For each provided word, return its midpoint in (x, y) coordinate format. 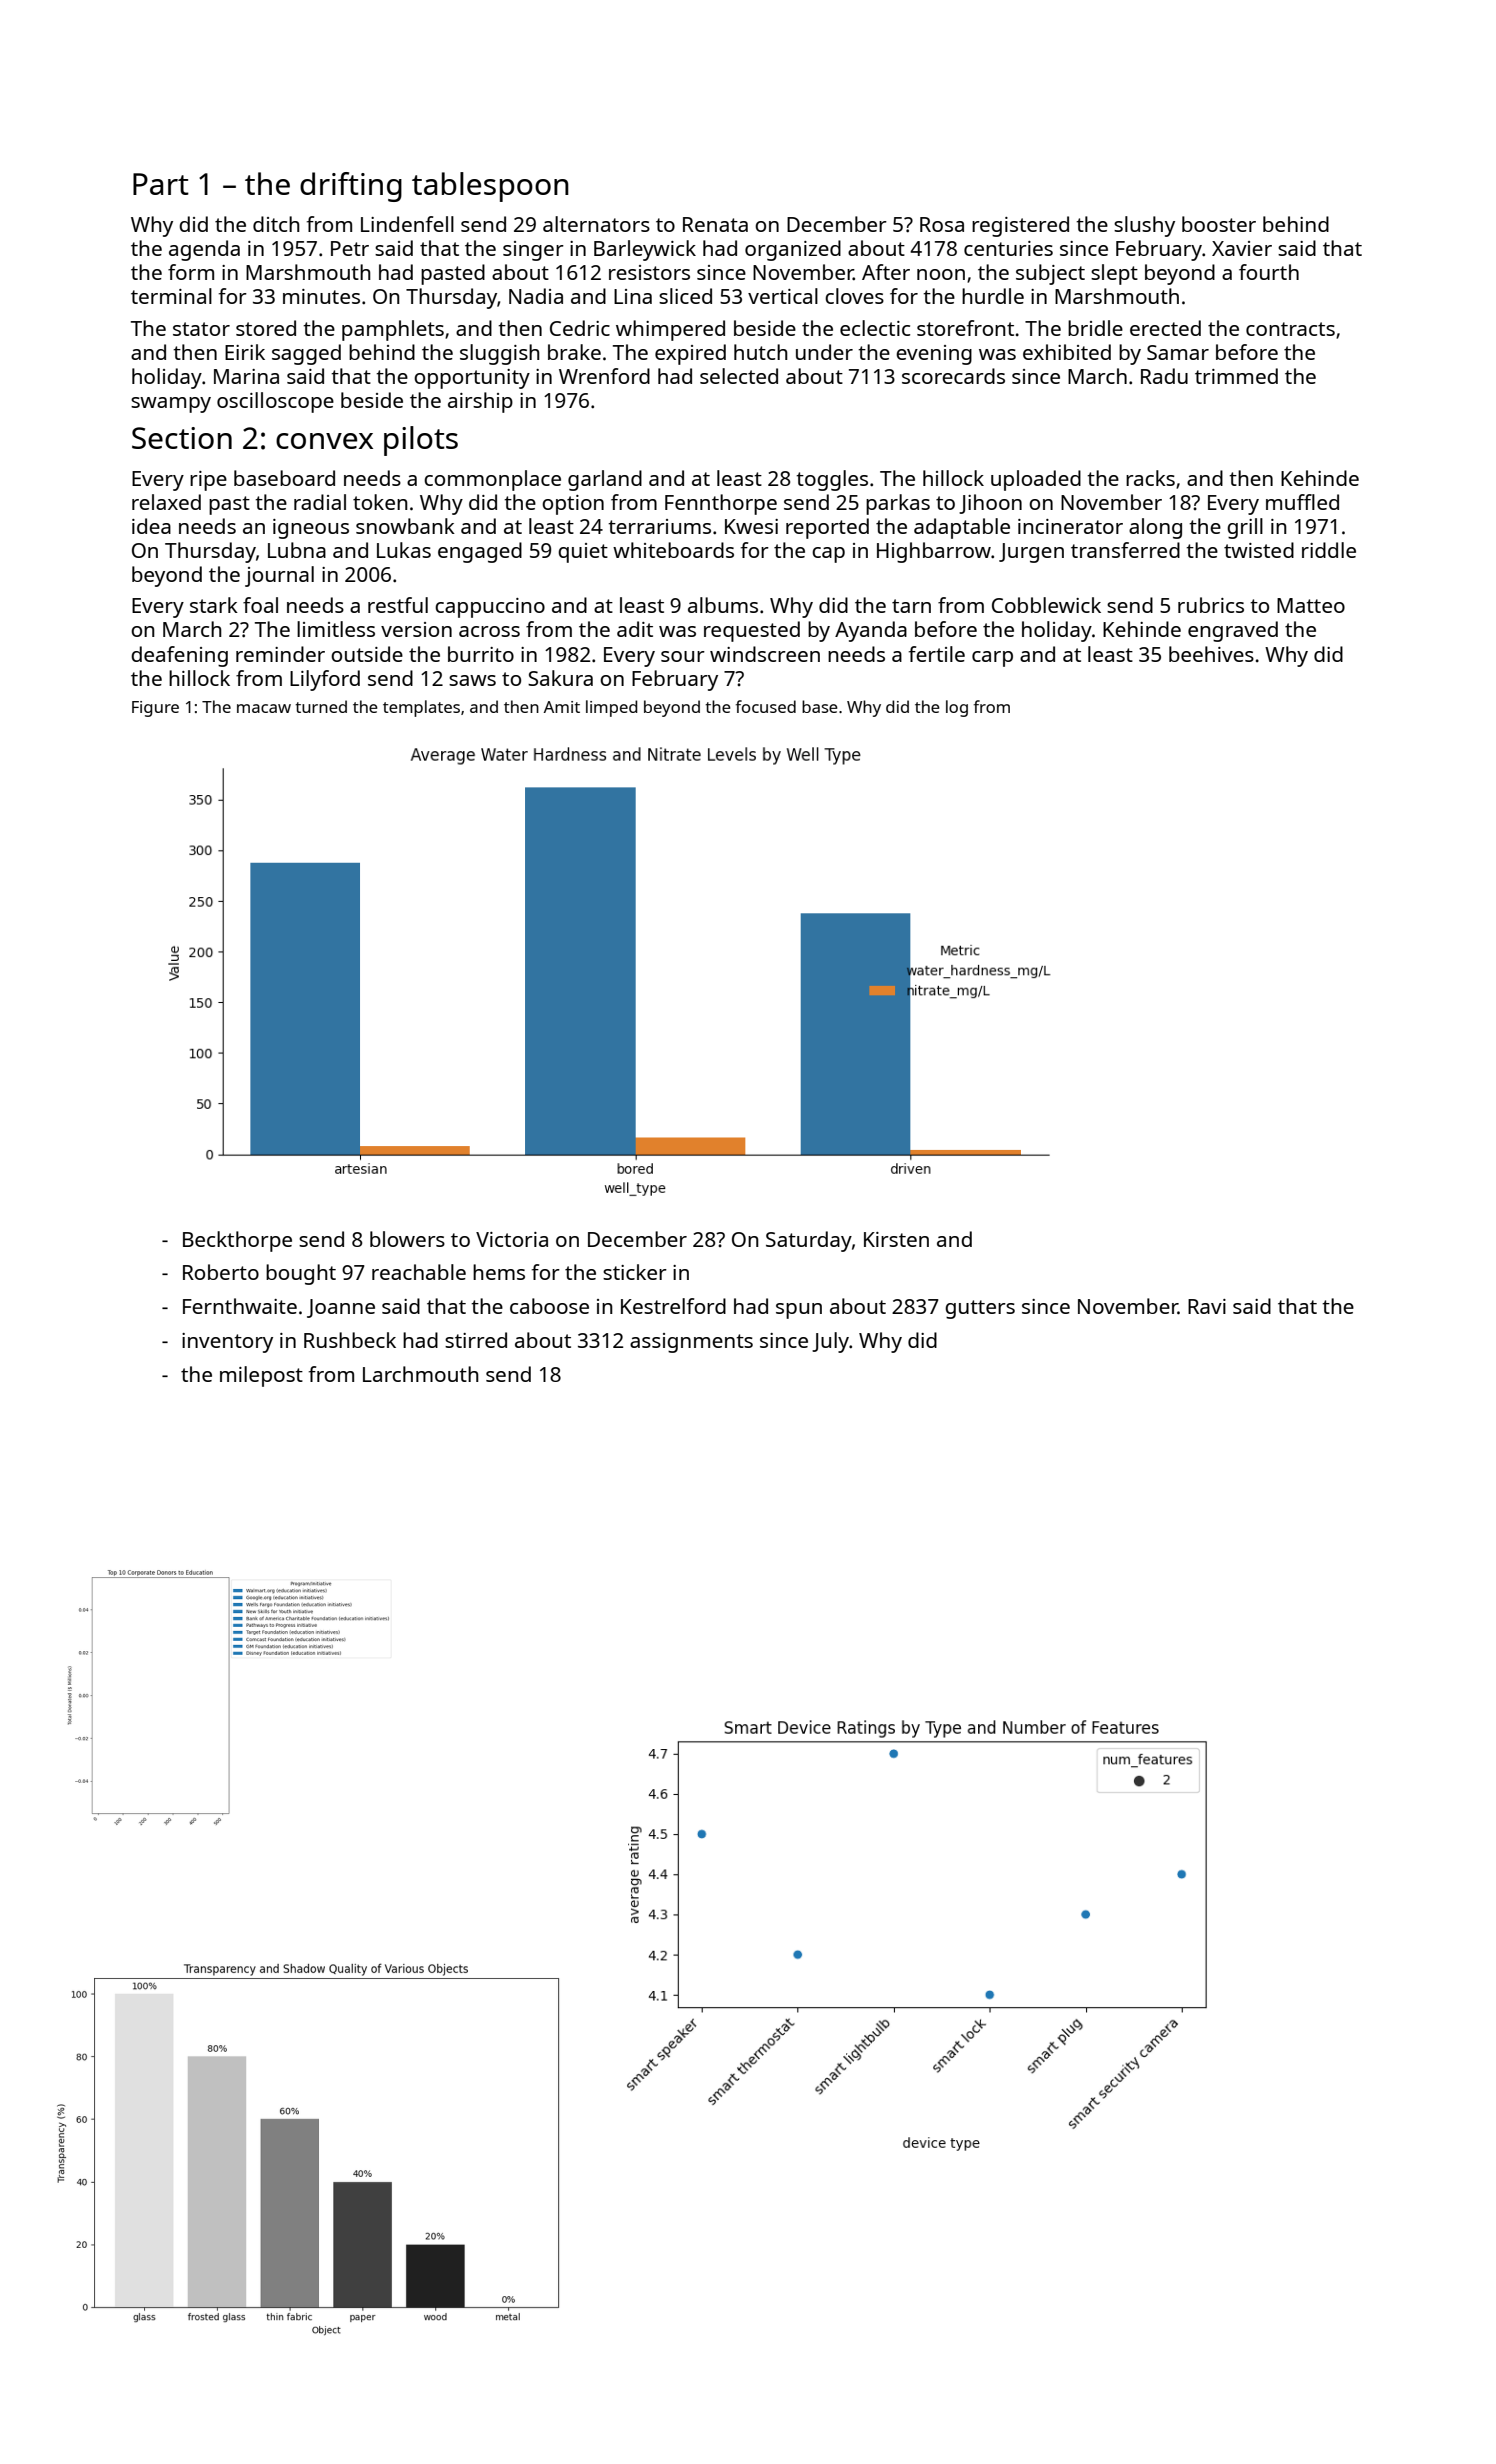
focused (766, 706)
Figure (155, 709)
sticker (635, 1272)
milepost (261, 1376)
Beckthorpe (237, 1241)
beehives (1211, 654)
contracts (1290, 329)
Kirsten (896, 1239)
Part (161, 184)
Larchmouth (421, 1374)
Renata (715, 224)
